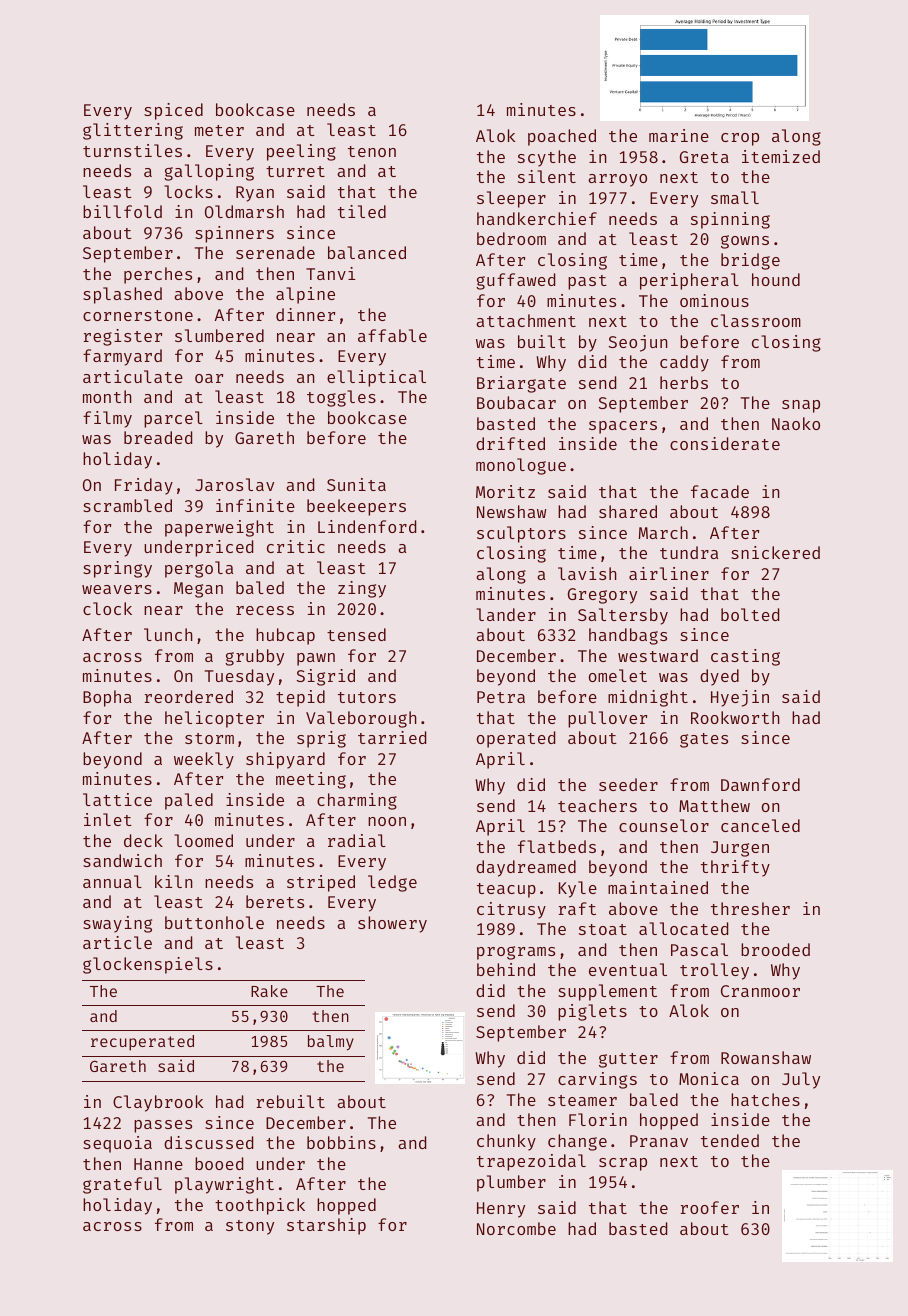  I want to click on casting, so click(745, 657).
